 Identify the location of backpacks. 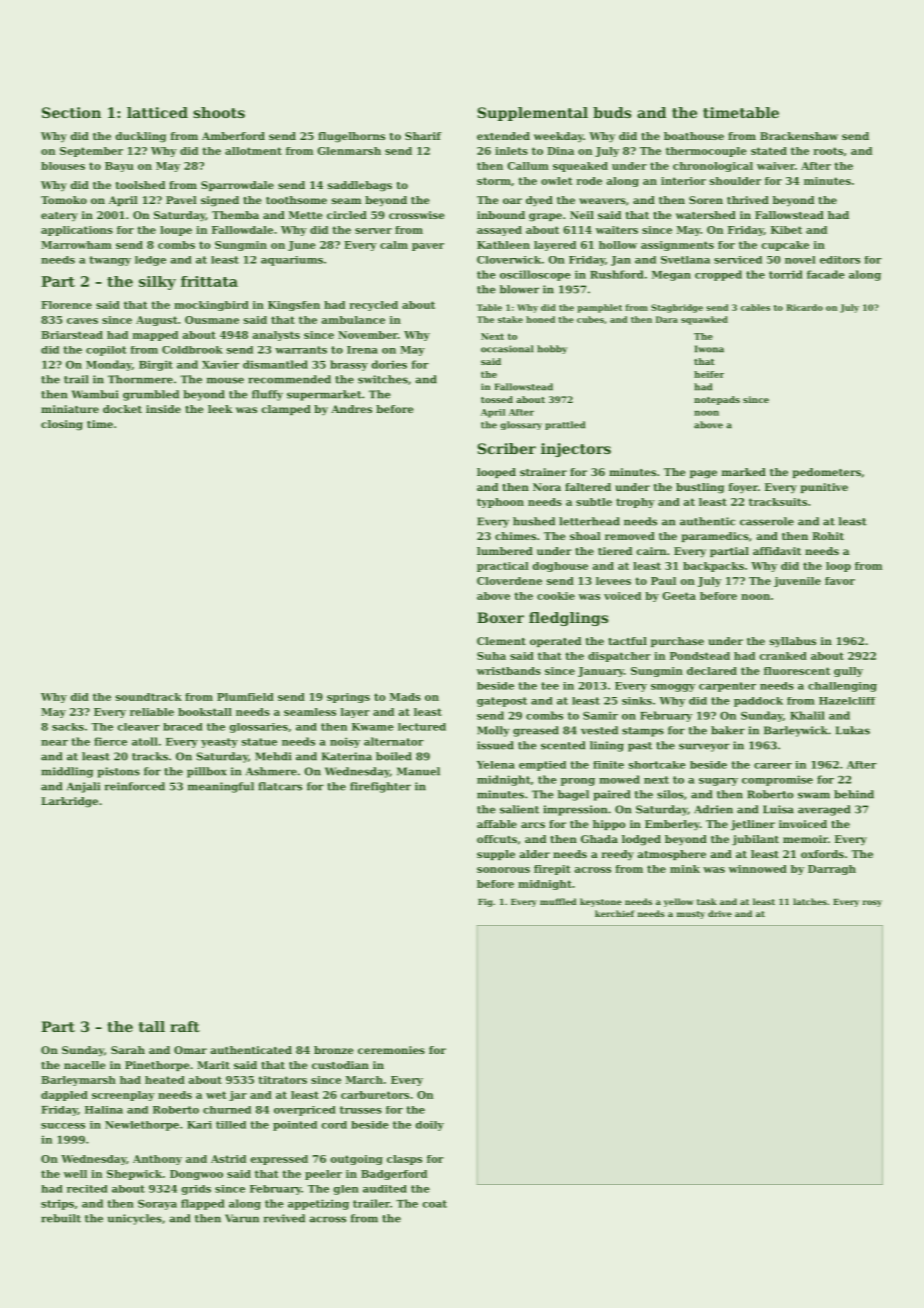
(713, 567).
